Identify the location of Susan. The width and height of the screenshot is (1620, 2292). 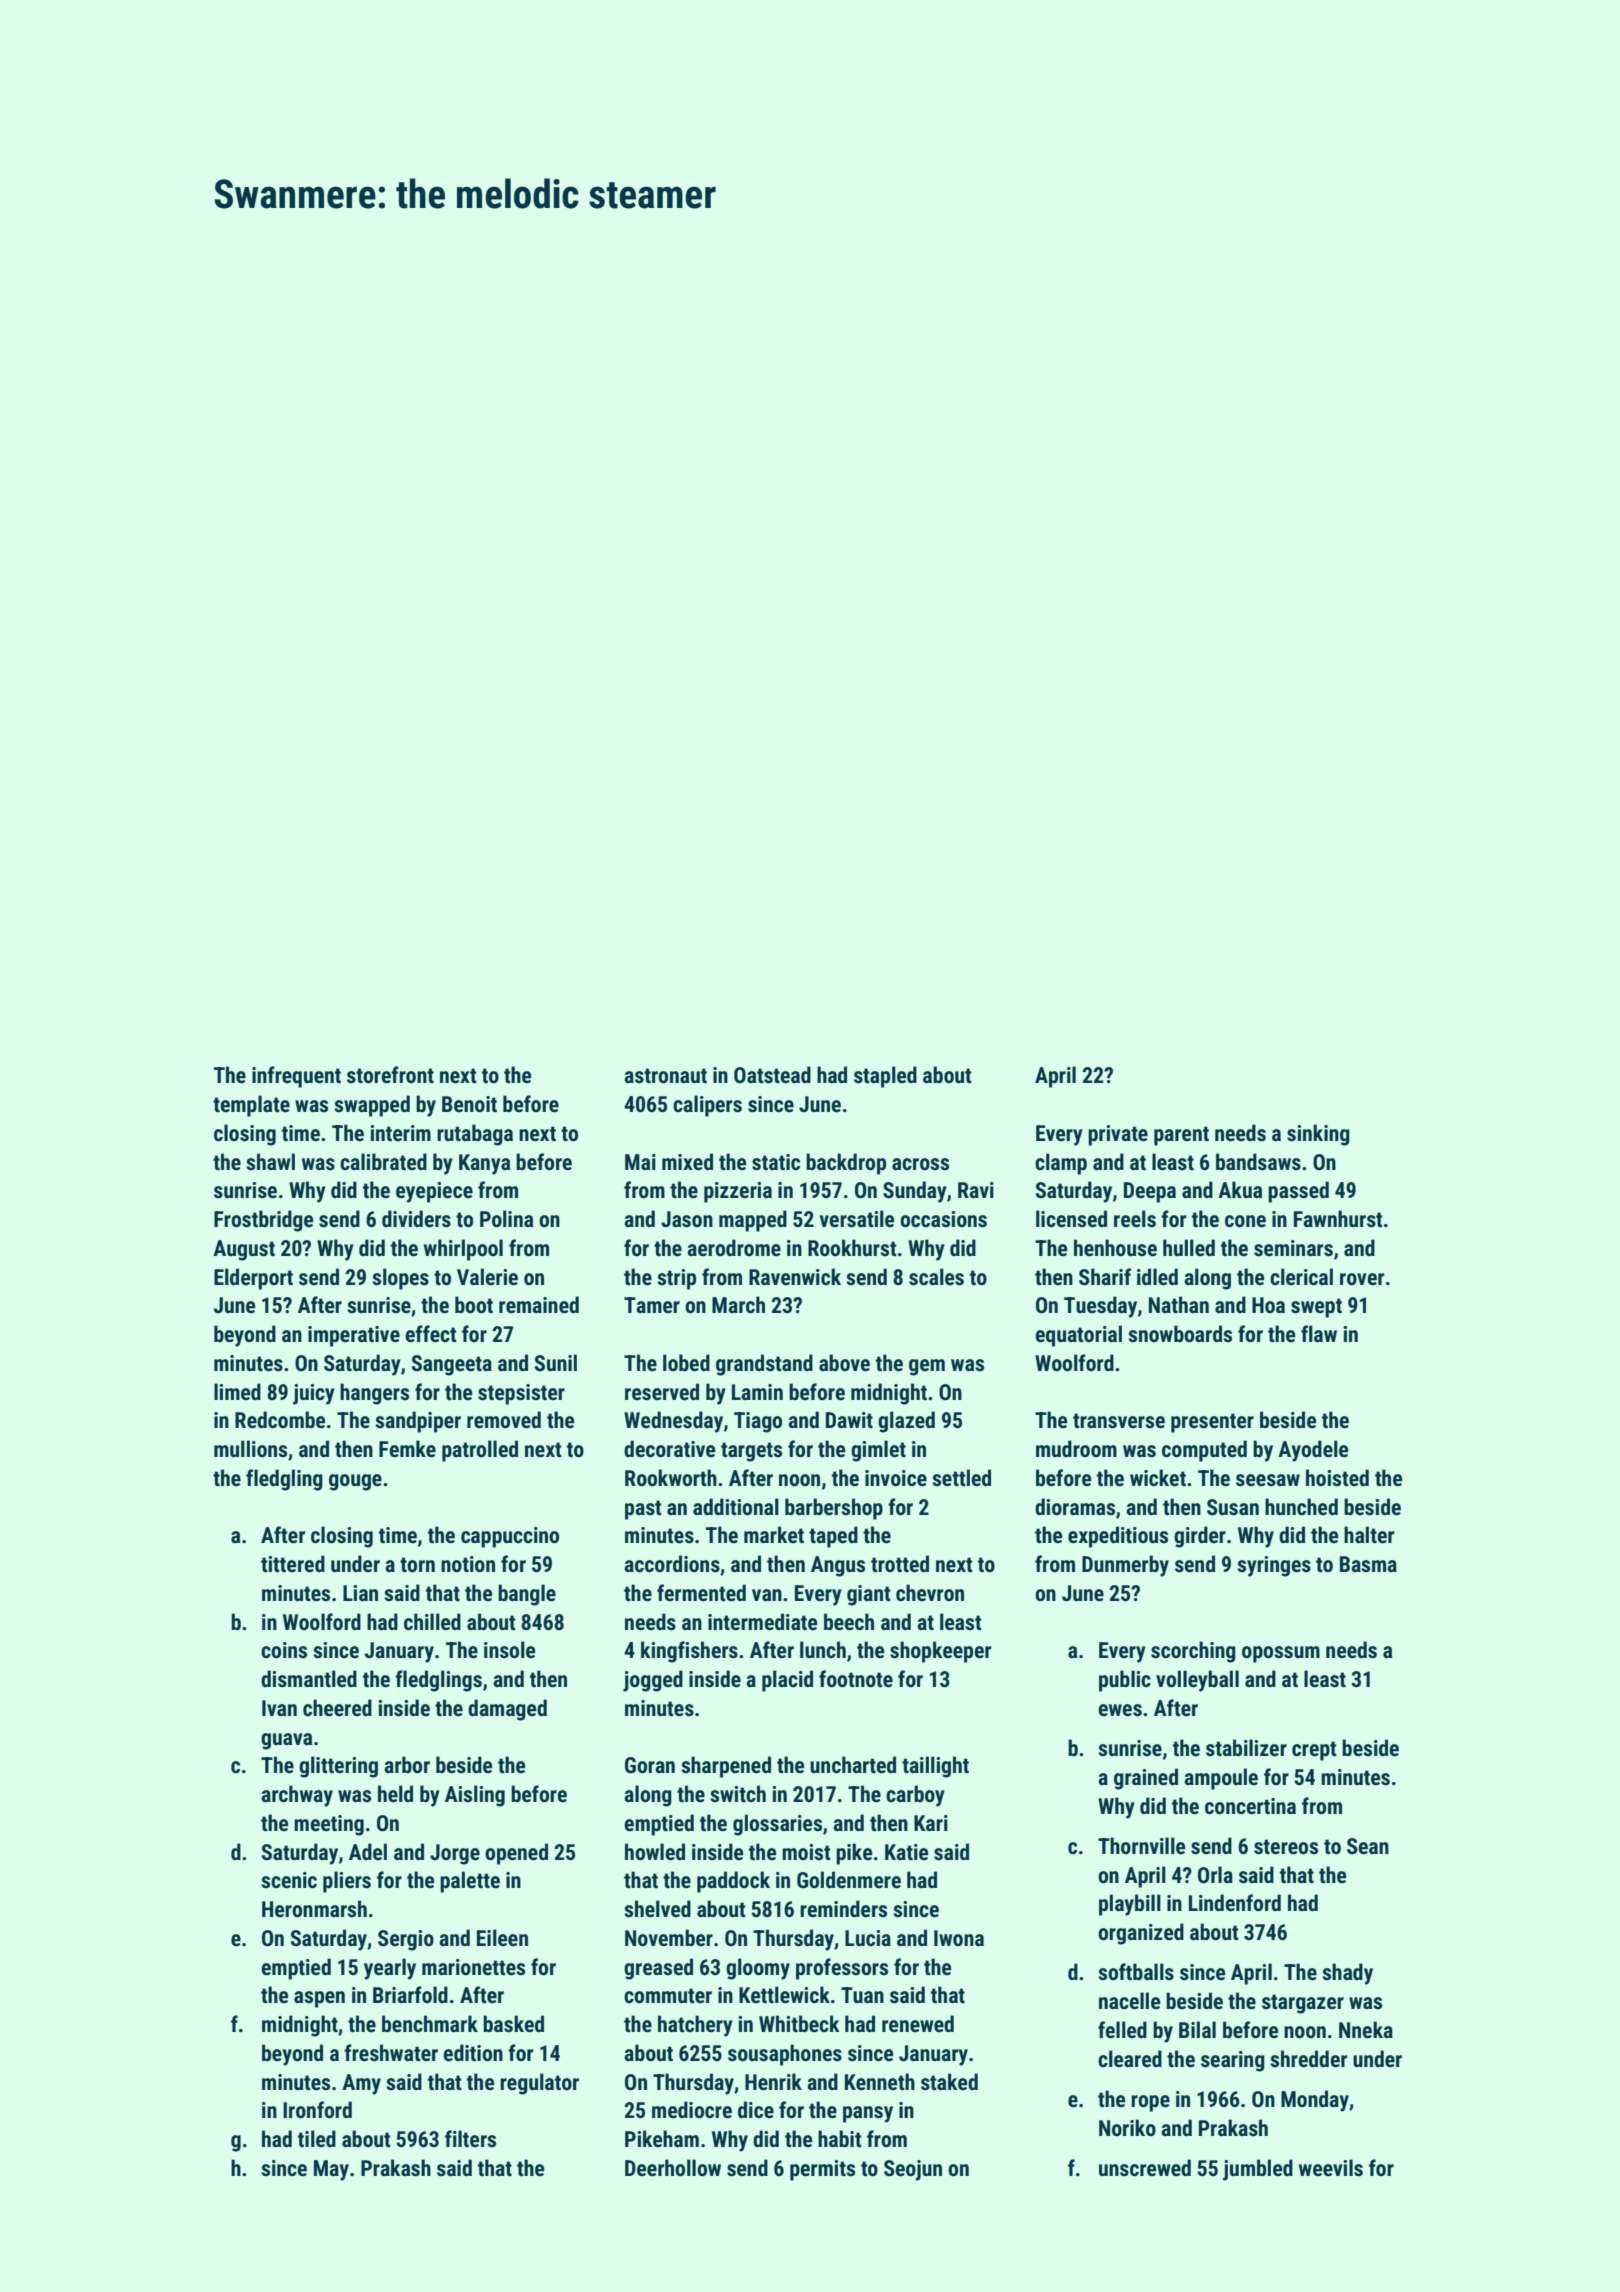
(1233, 1507).
